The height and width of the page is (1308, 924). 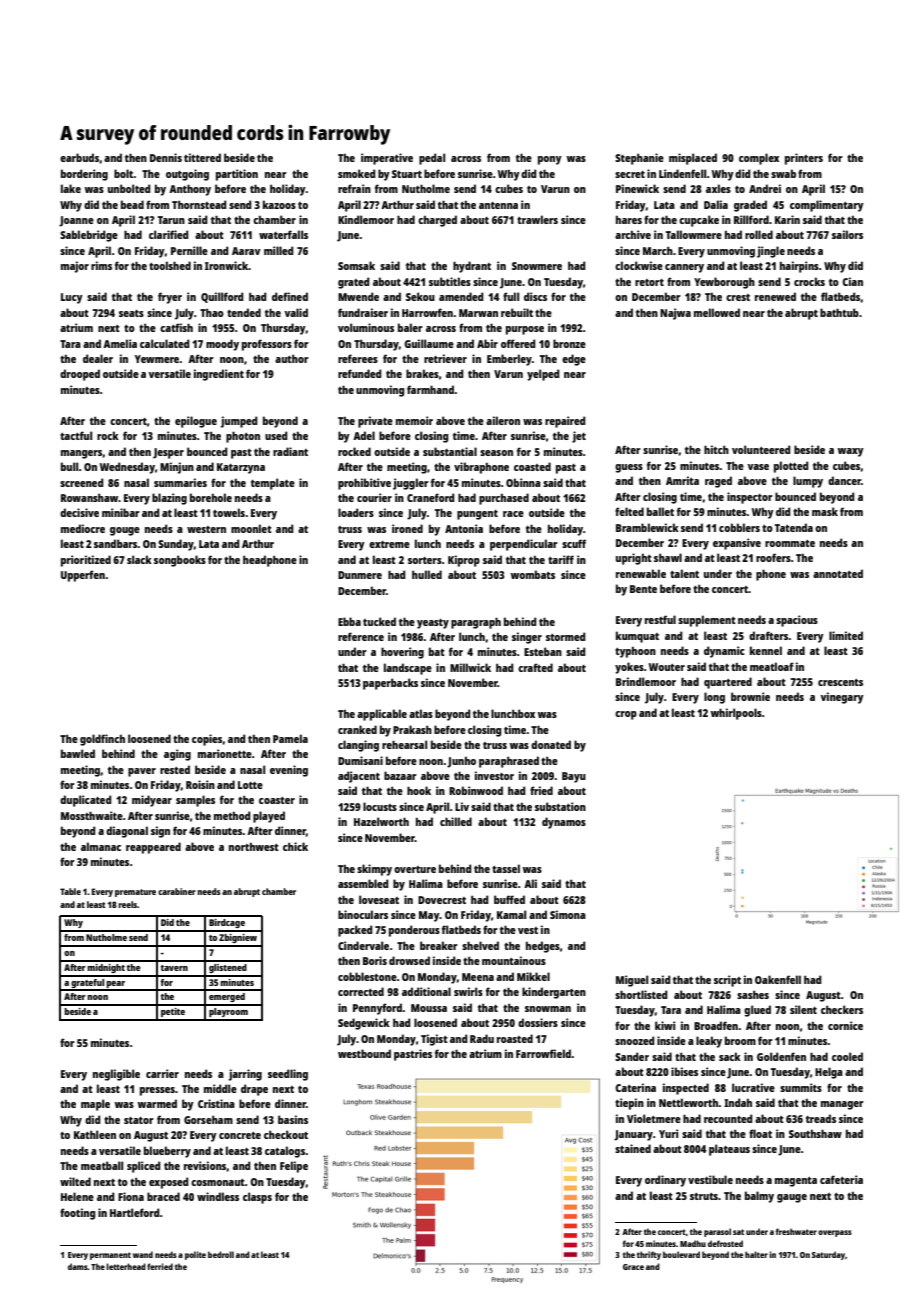 I want to click on reels, so click(x=127, y=904).
